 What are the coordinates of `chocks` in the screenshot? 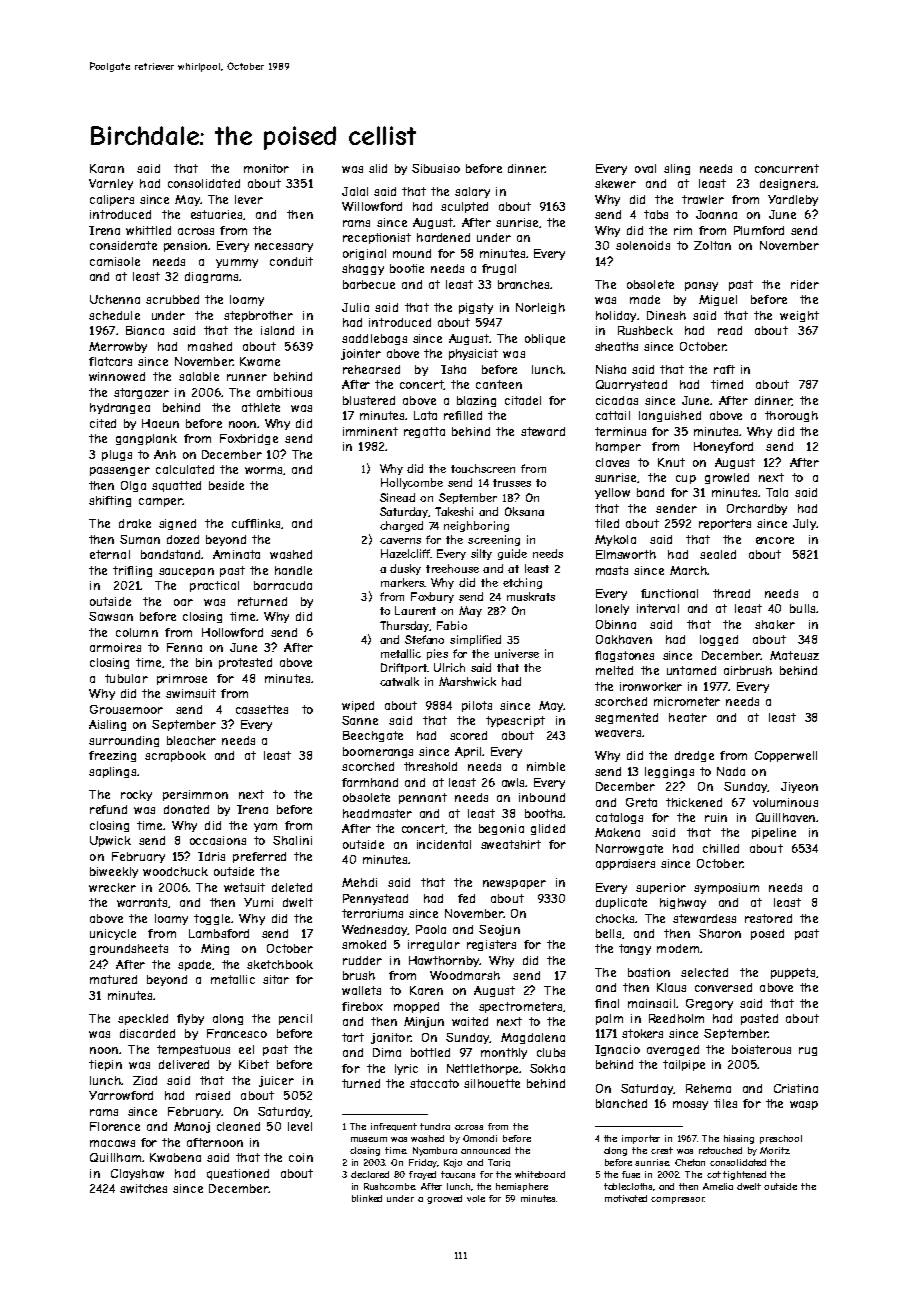 It's located at (615, 918).
